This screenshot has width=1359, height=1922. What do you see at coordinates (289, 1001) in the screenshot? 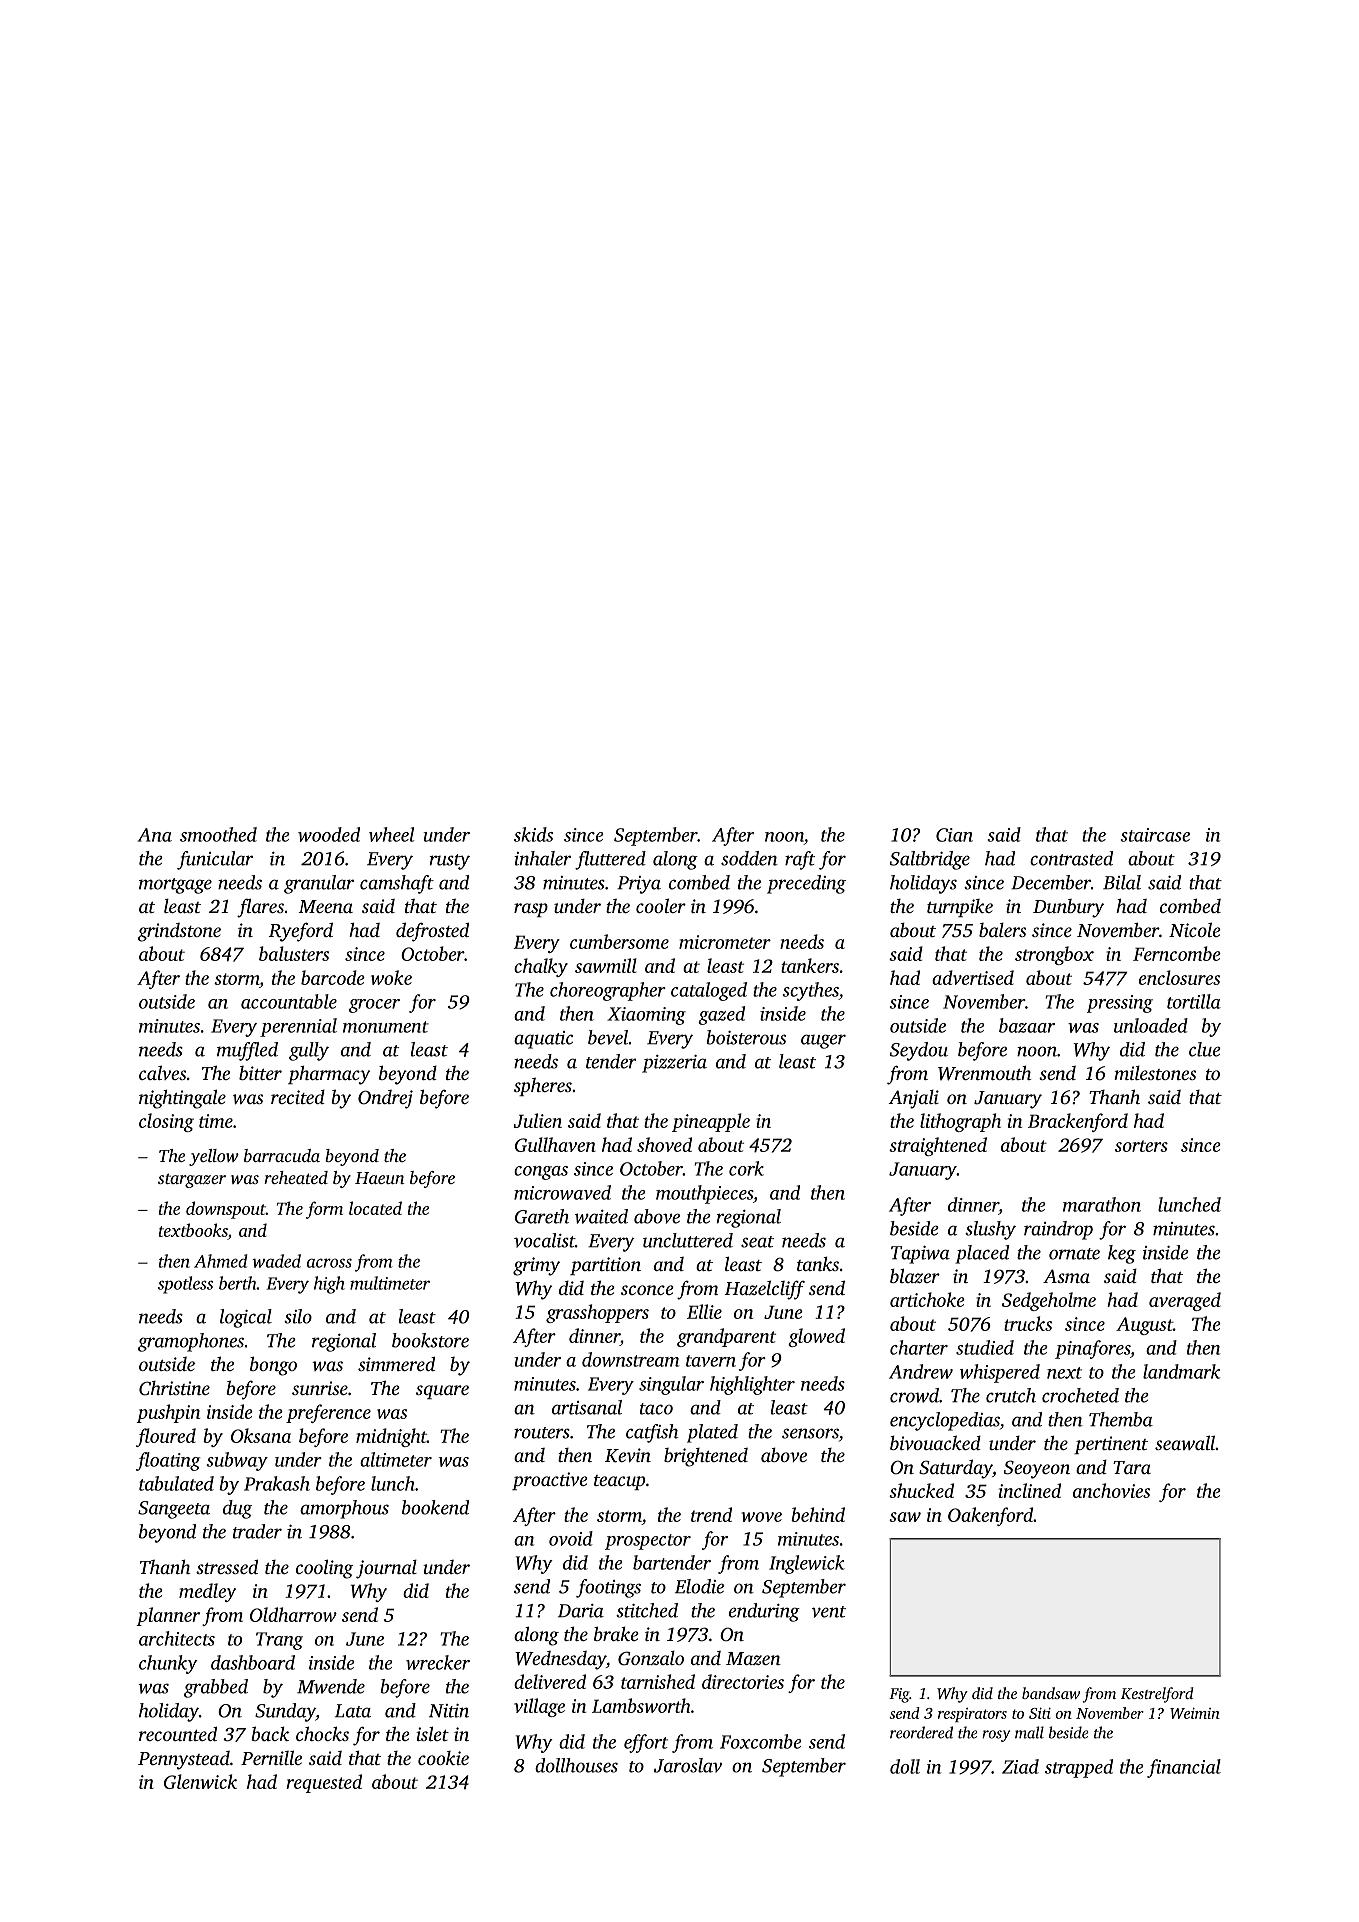
I see `accountable` at bounding box center [289, 1001].
